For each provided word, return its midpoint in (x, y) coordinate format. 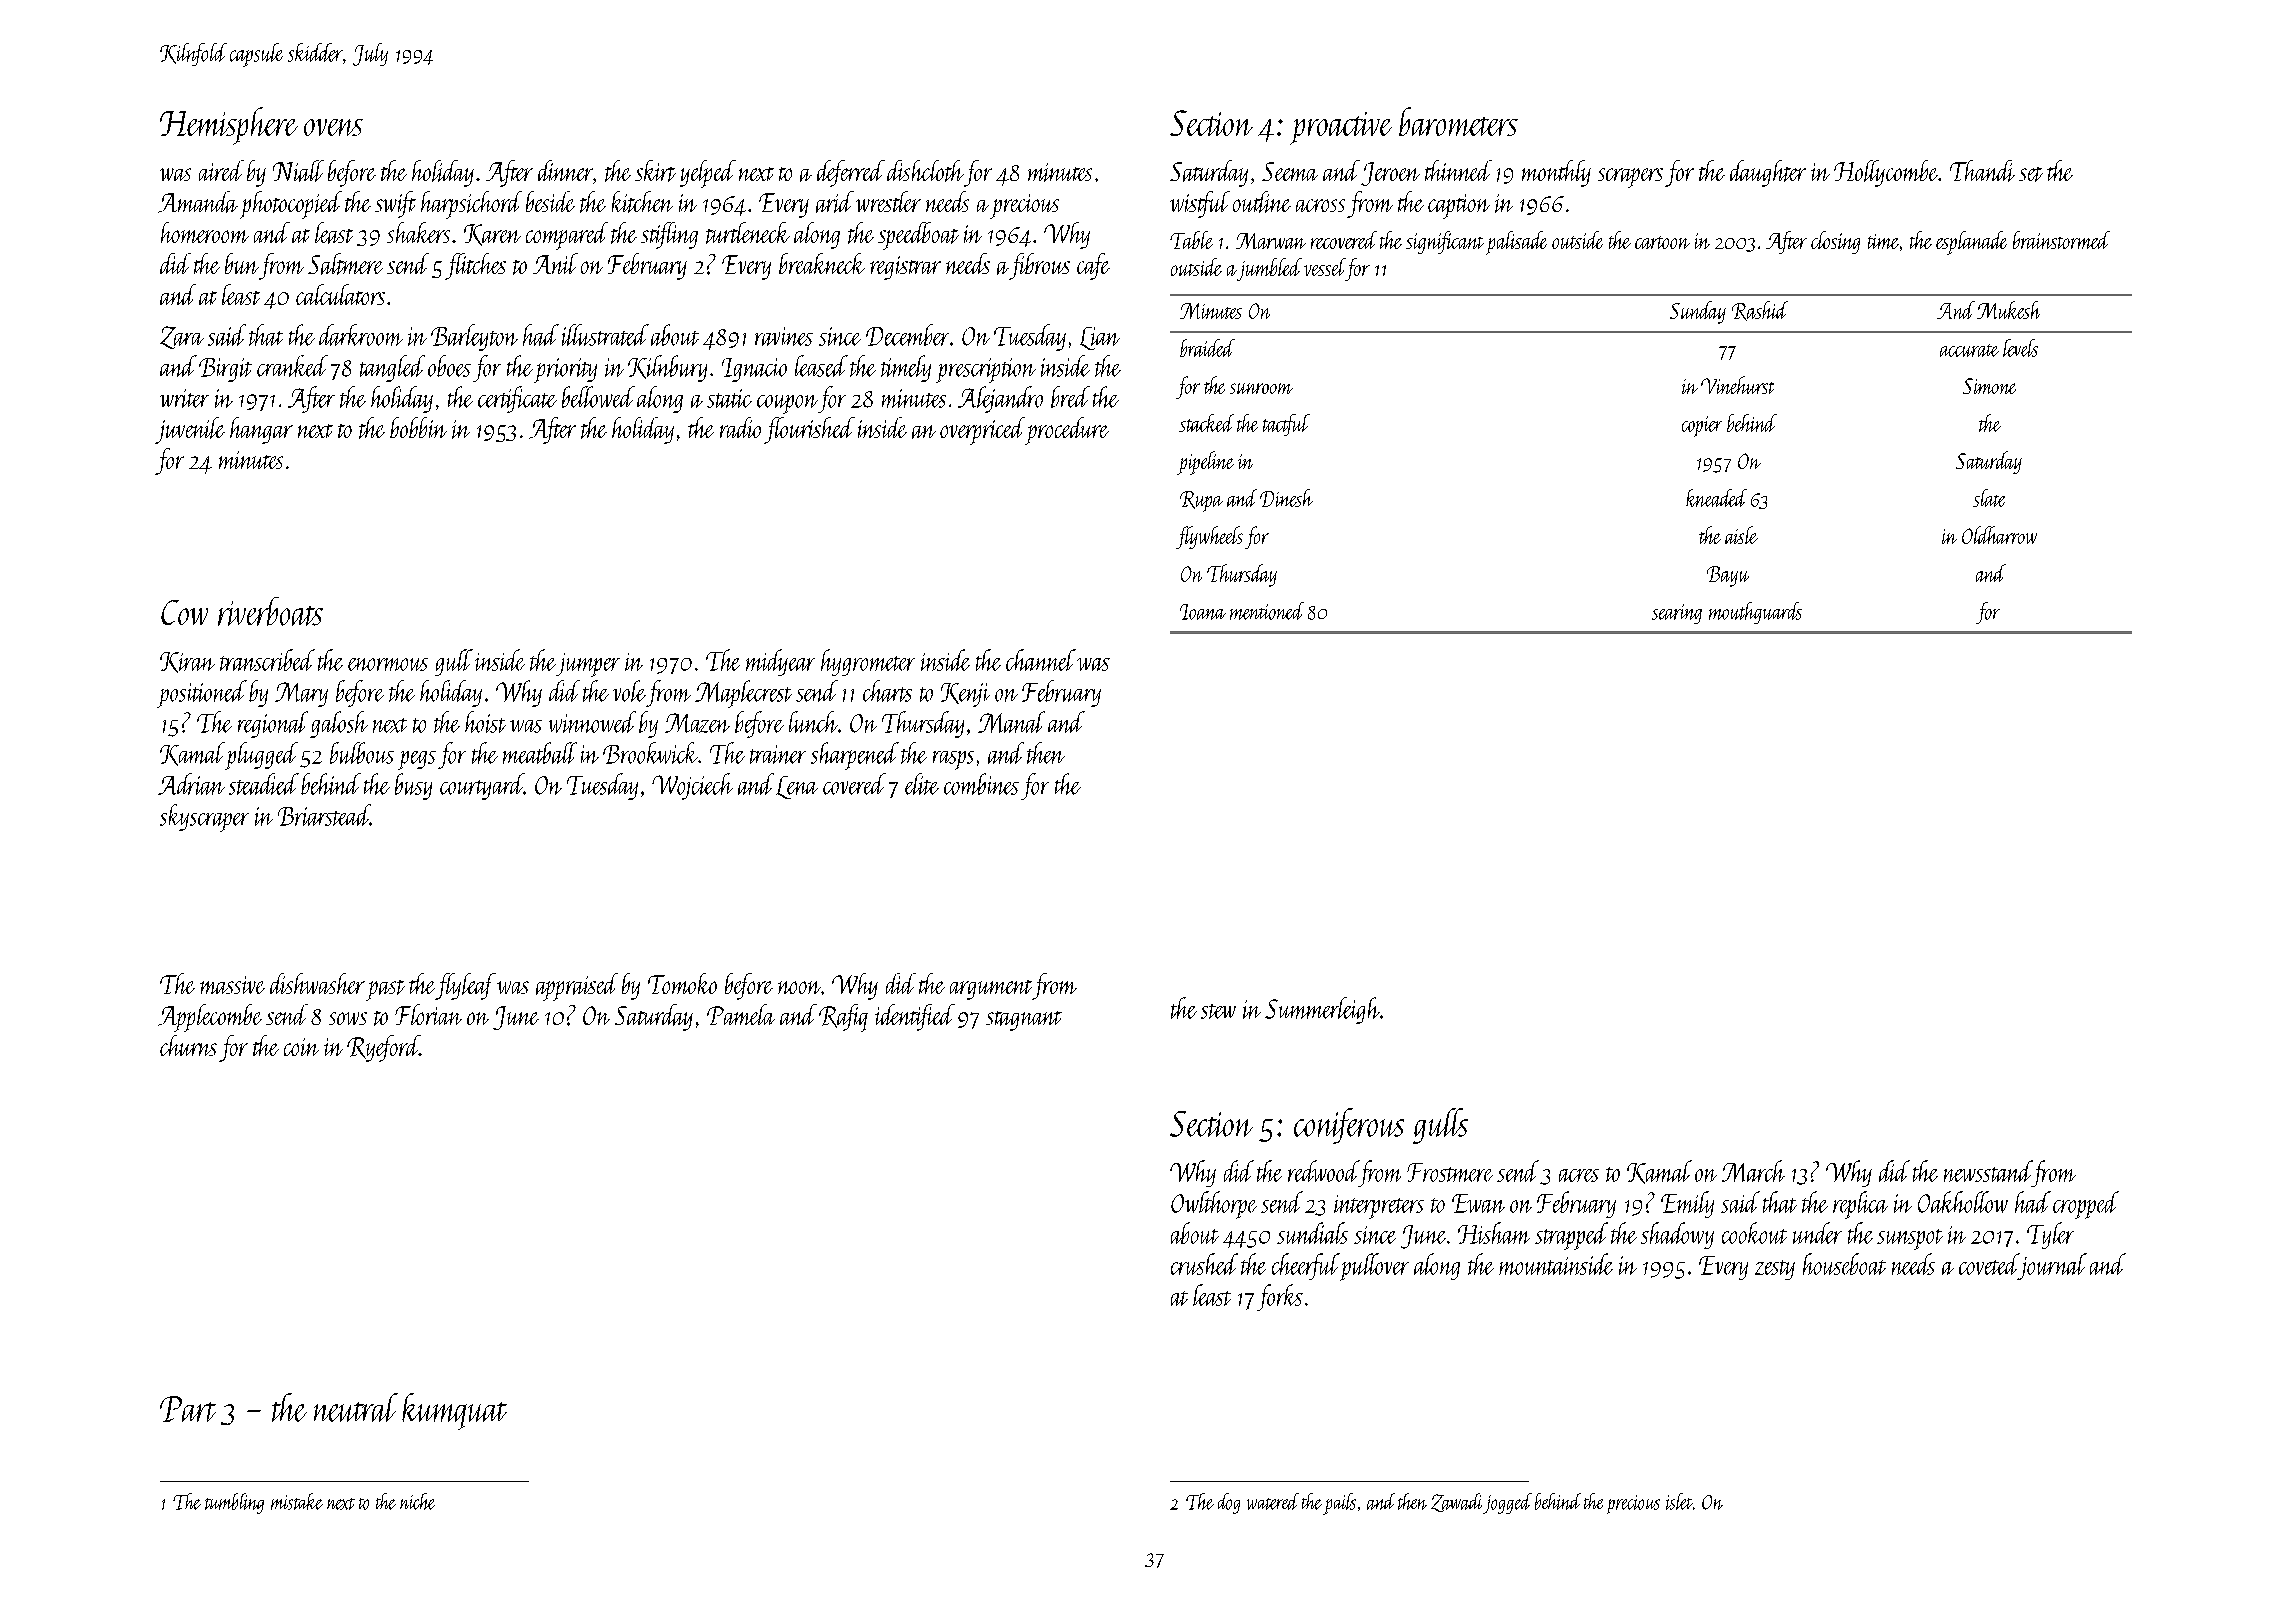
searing (1677, 614)
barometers (1458, 121)
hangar (261, 430)
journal (2053, 1266)
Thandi (1982, 171)
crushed (1204, 1264)
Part (188, 1409)
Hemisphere (229, 126)
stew (1218, 1011)
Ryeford (383, 1048)
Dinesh (1286, 498)
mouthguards (1755, 613)
